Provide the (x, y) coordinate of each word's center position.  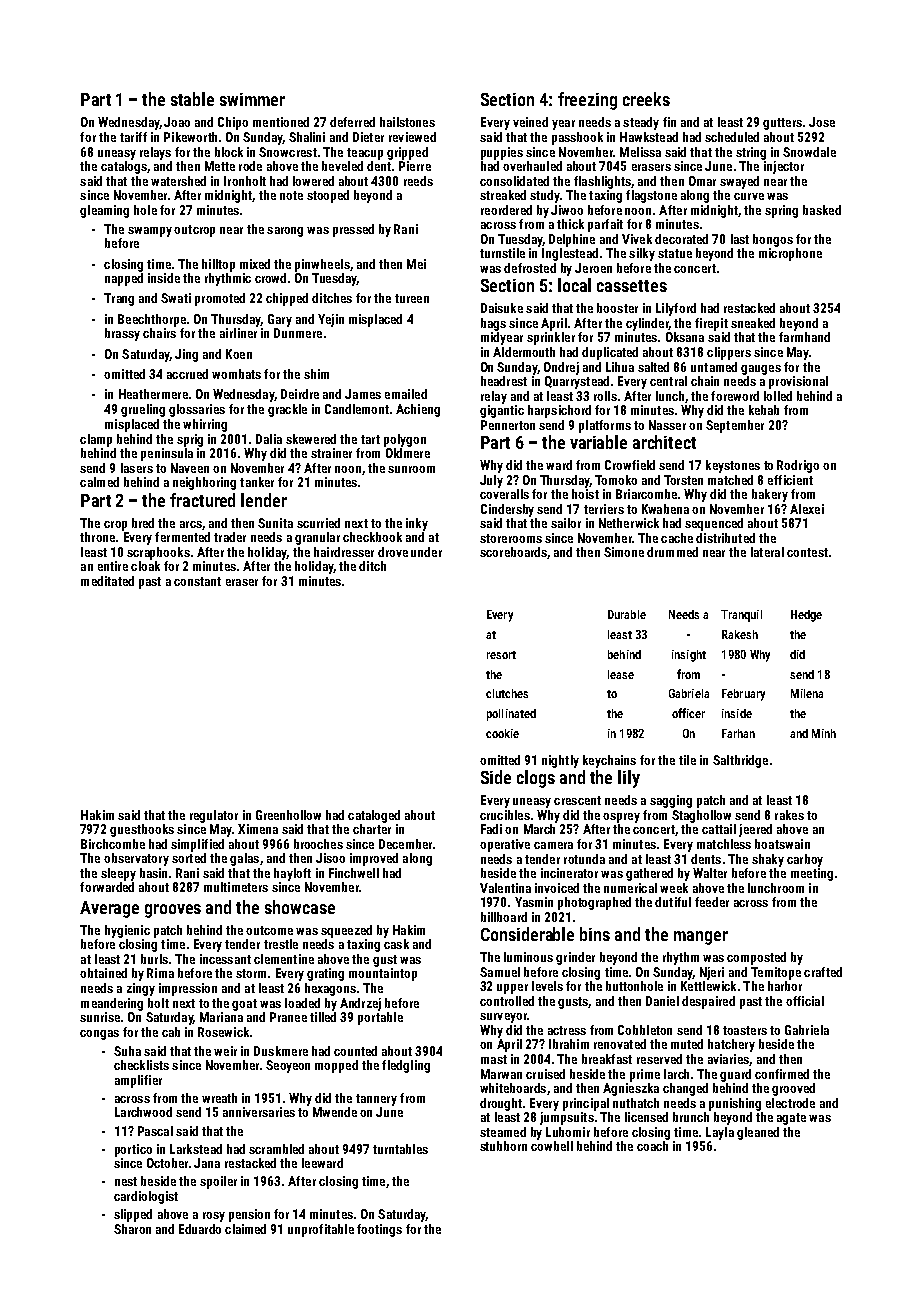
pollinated (511, 715)
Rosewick (223, 1032)
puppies (502, 153)
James (363, 394)
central (668, 381)
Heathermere (153, 394)
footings (379, 1230)
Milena (807, 693)
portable (380, 1018)
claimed (245, 1229)
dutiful (673, 902)
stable (192, 99)
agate (791, 1119)
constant (197, 581)
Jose (822, 122)
